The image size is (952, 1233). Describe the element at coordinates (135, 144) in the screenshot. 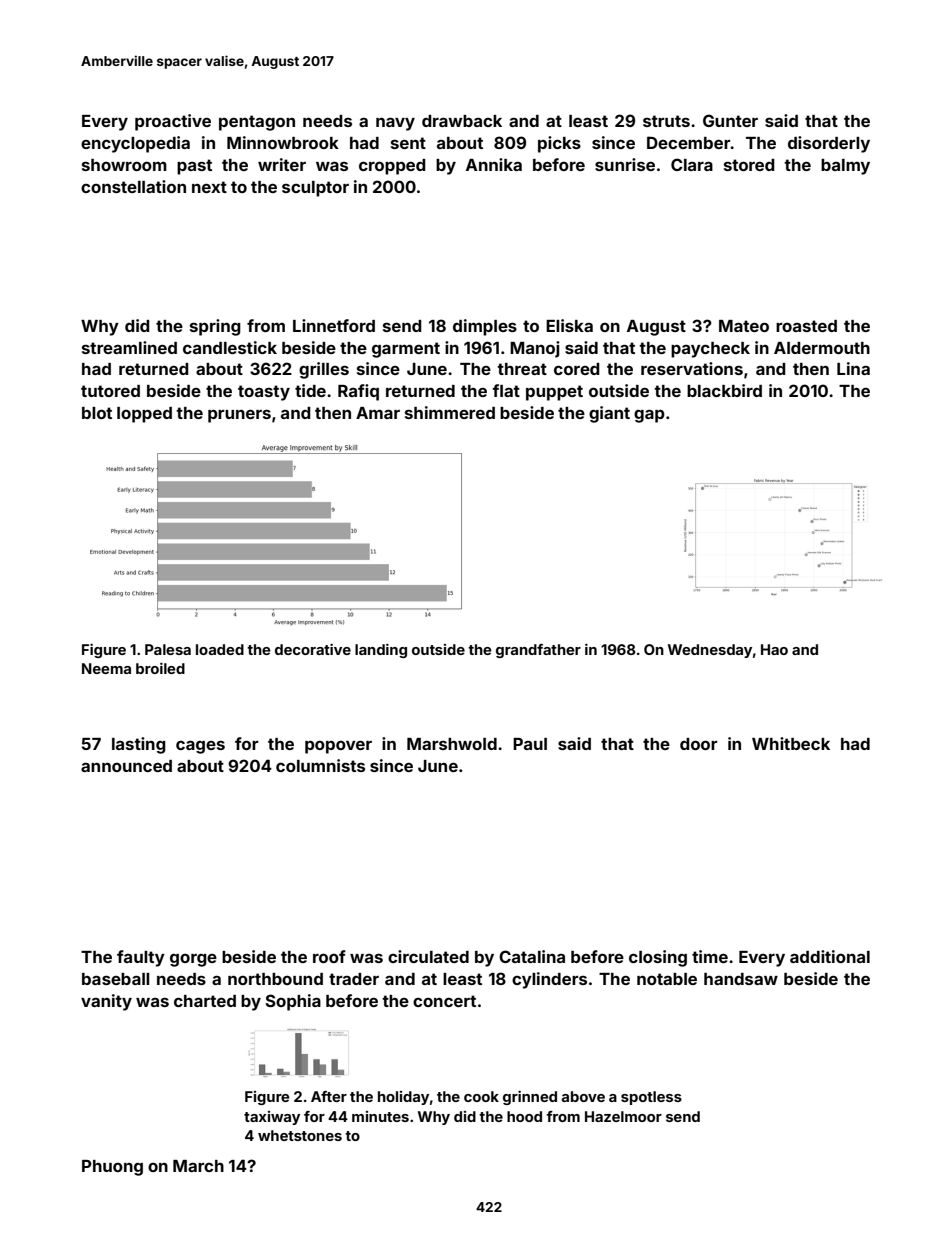

I see `encyclopedia` at that location.
